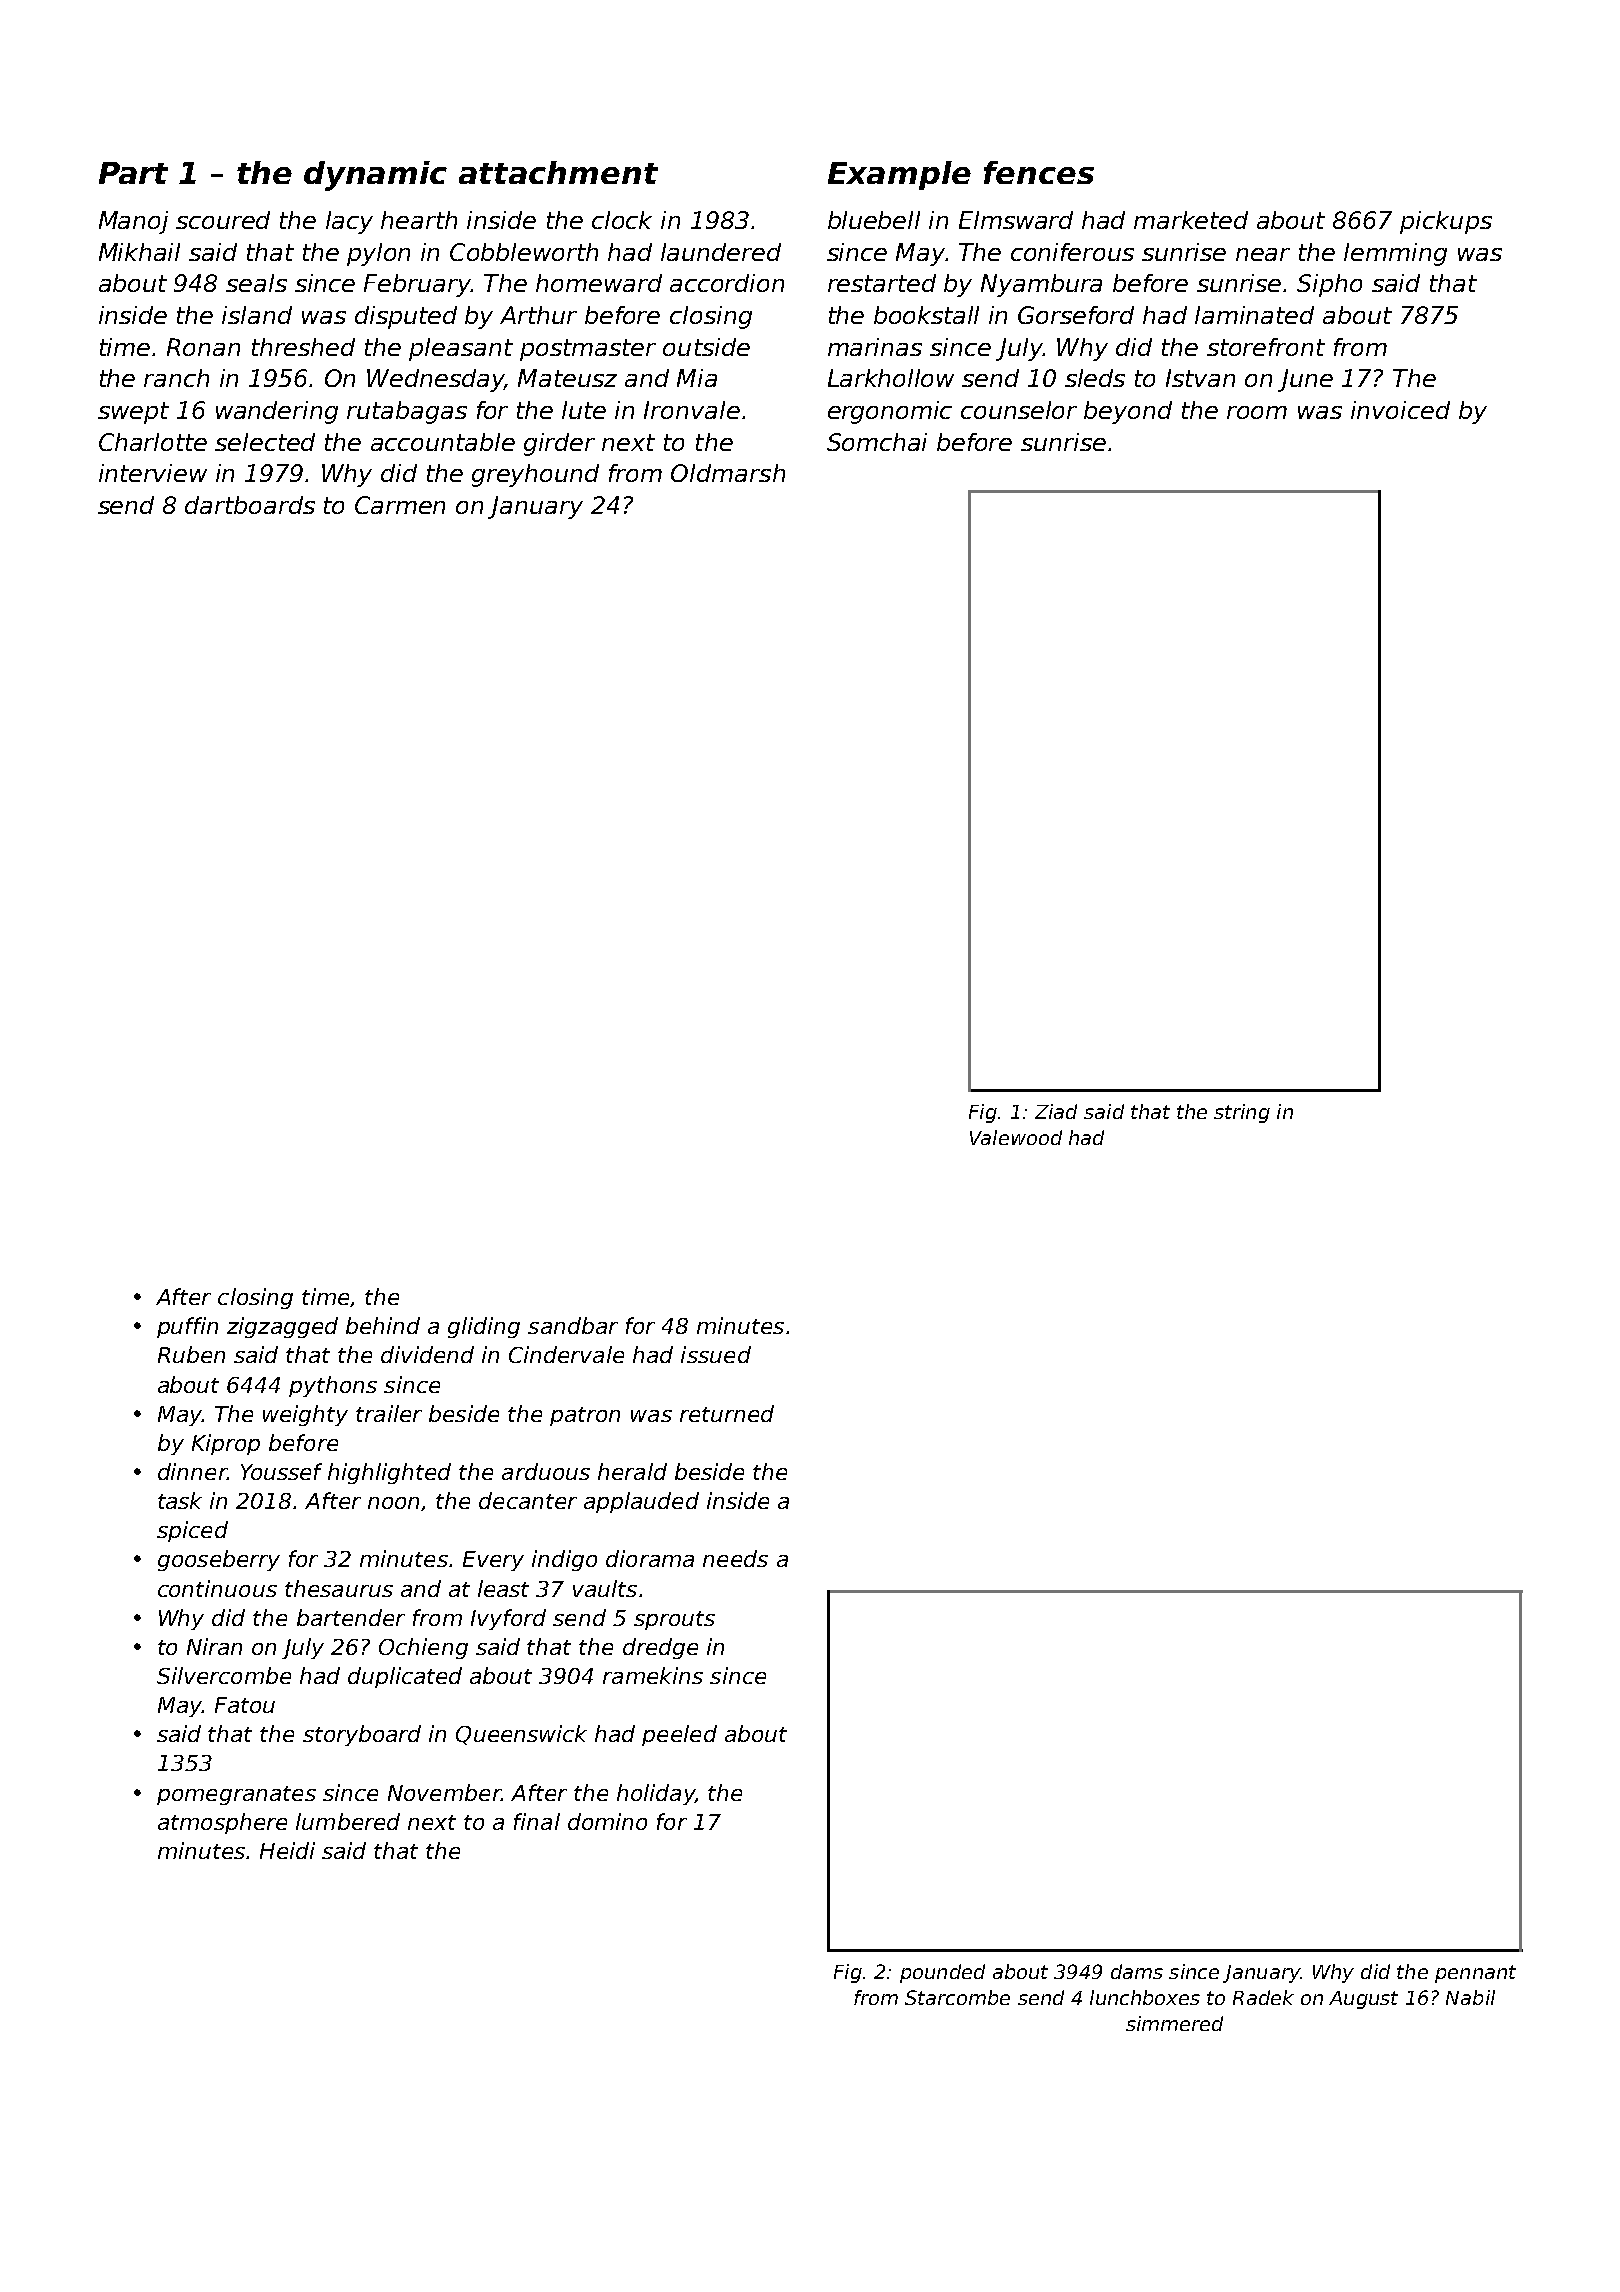 The height and width of the image is (2292, 1620). What do you see at coordinates (1016, 1137) in the image?
I see `Valewood` at bounding box center [1016, 1137].
